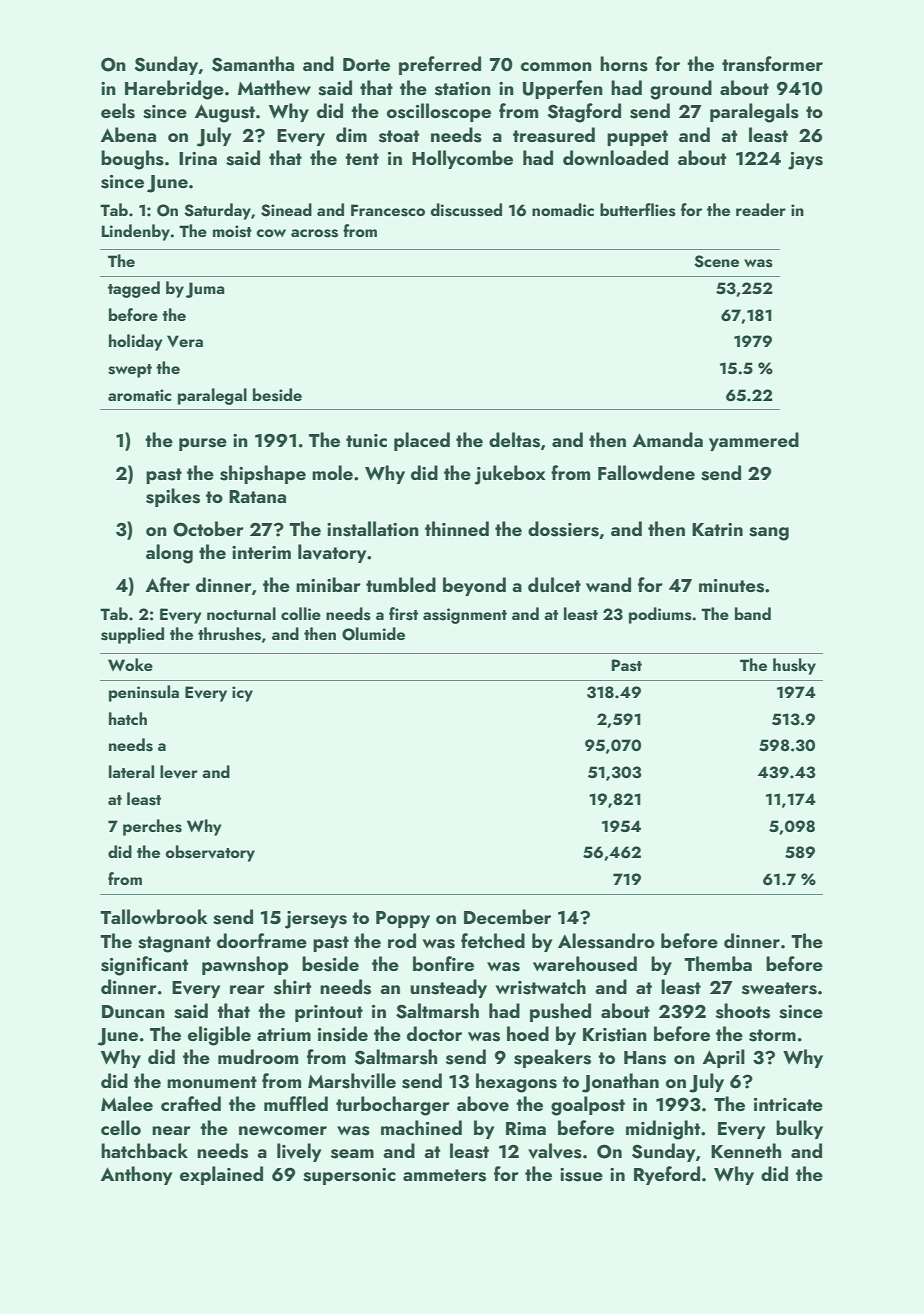  Describe the element at coordinates (718, 963) in the screenshot. I see `Themba` at that location.
